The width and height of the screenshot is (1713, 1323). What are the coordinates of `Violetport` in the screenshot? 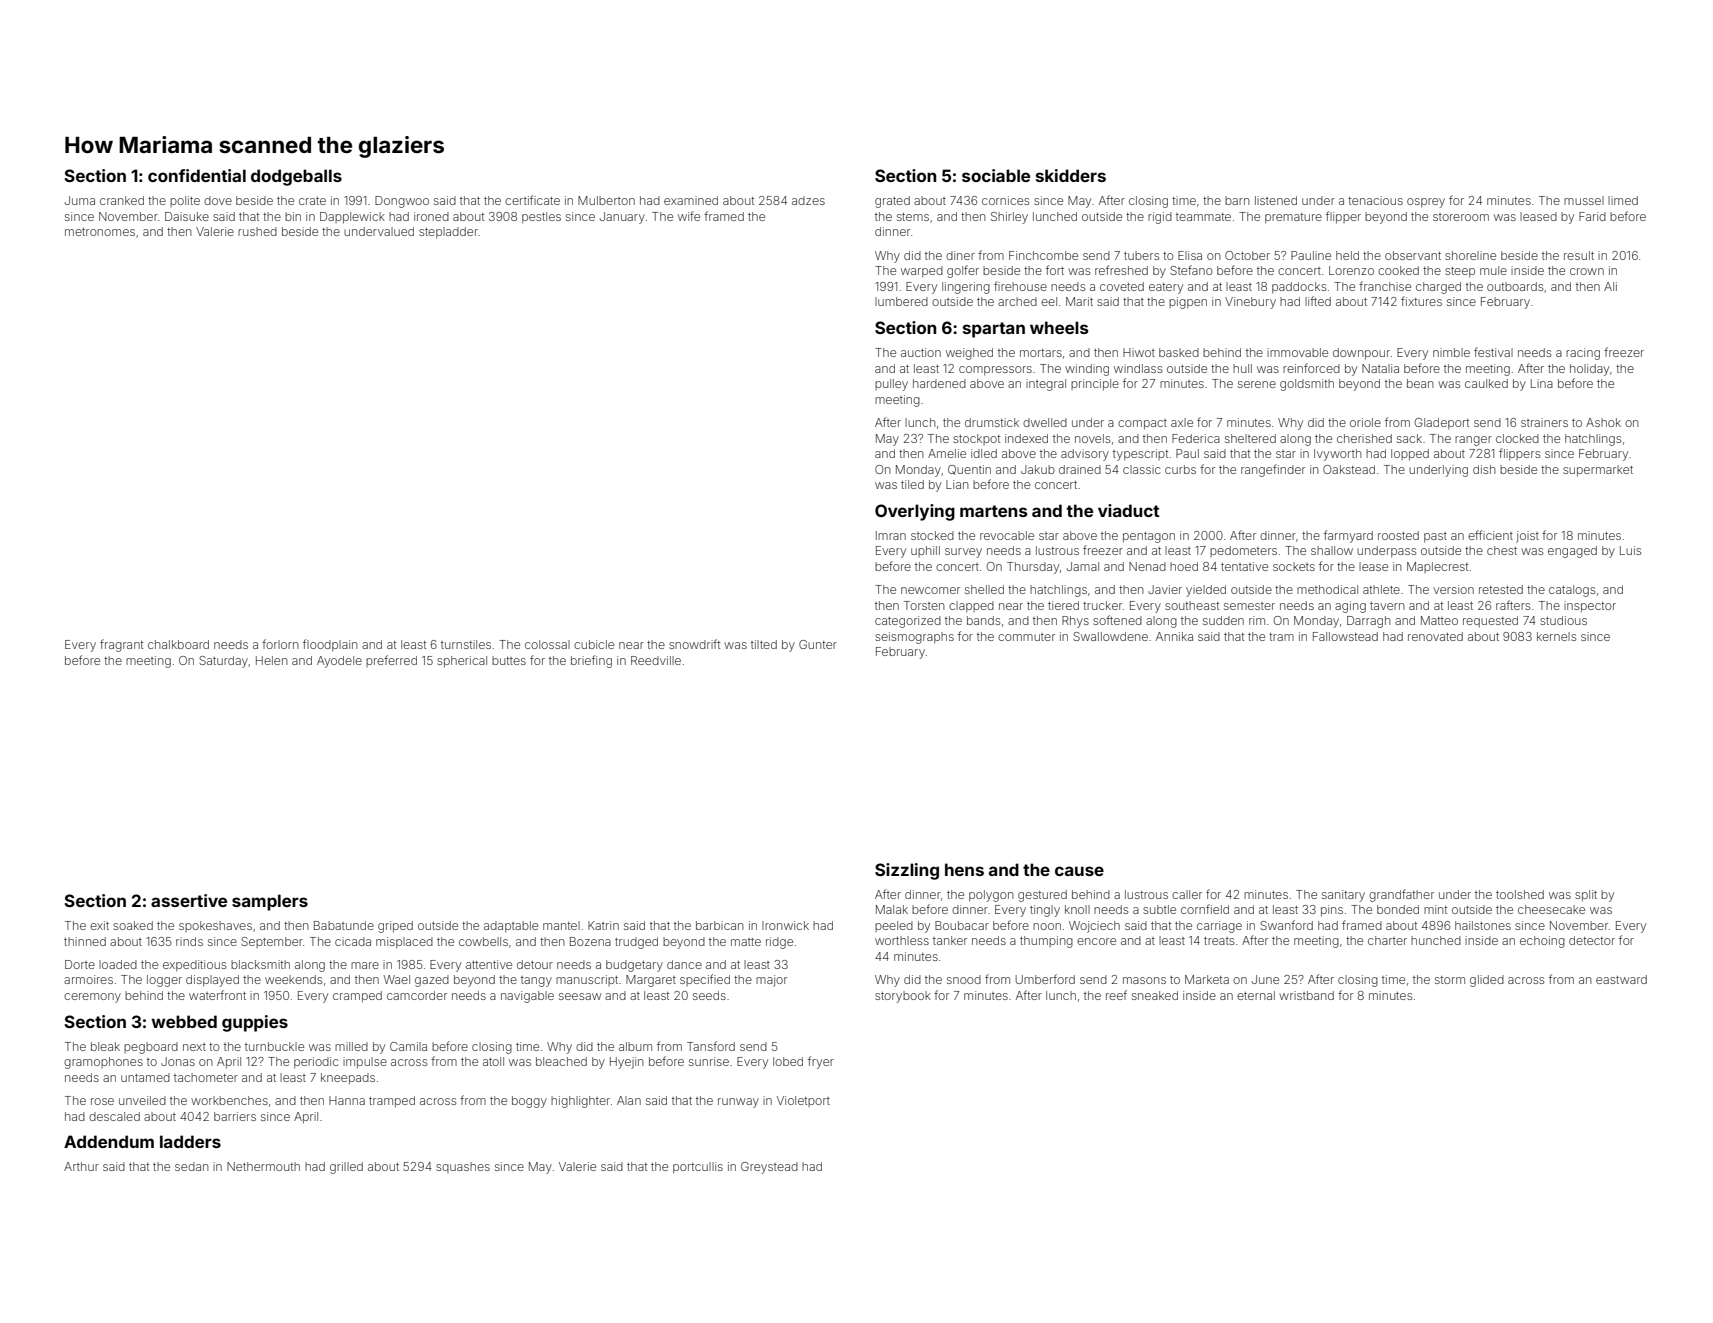 It's located at (803, 1101).
